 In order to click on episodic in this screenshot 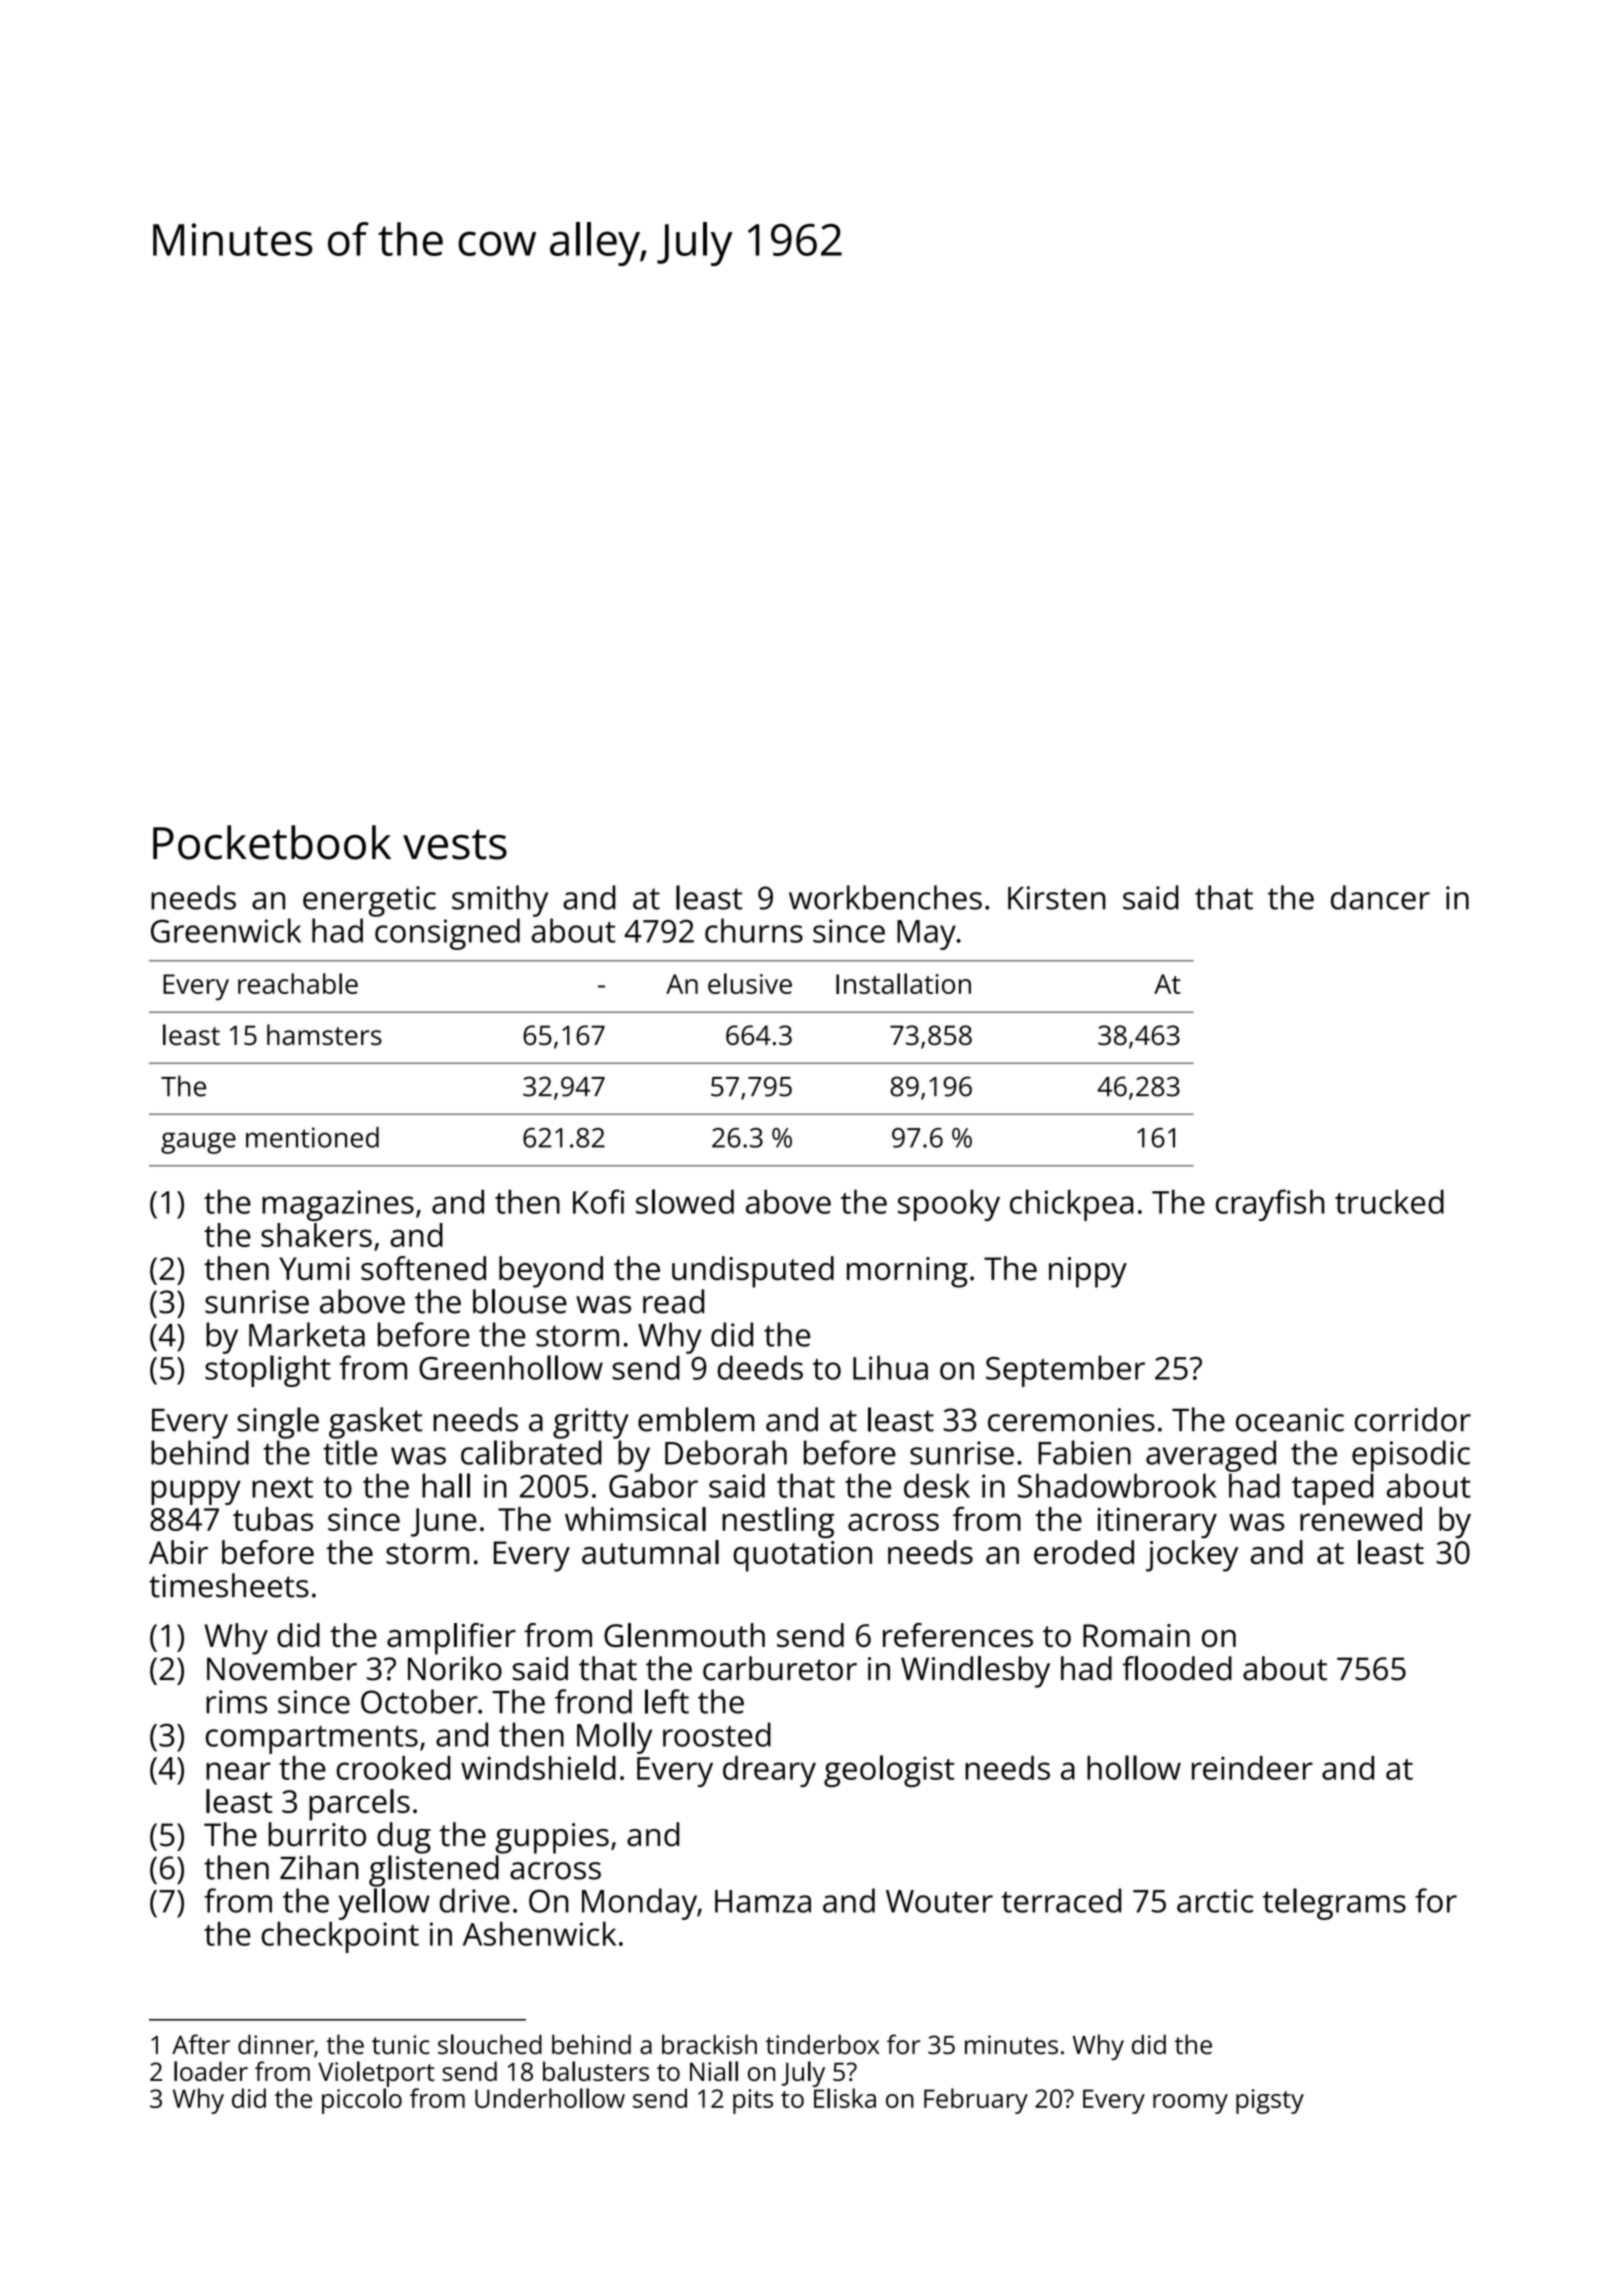, I will do `click(1411, 1456)`.
